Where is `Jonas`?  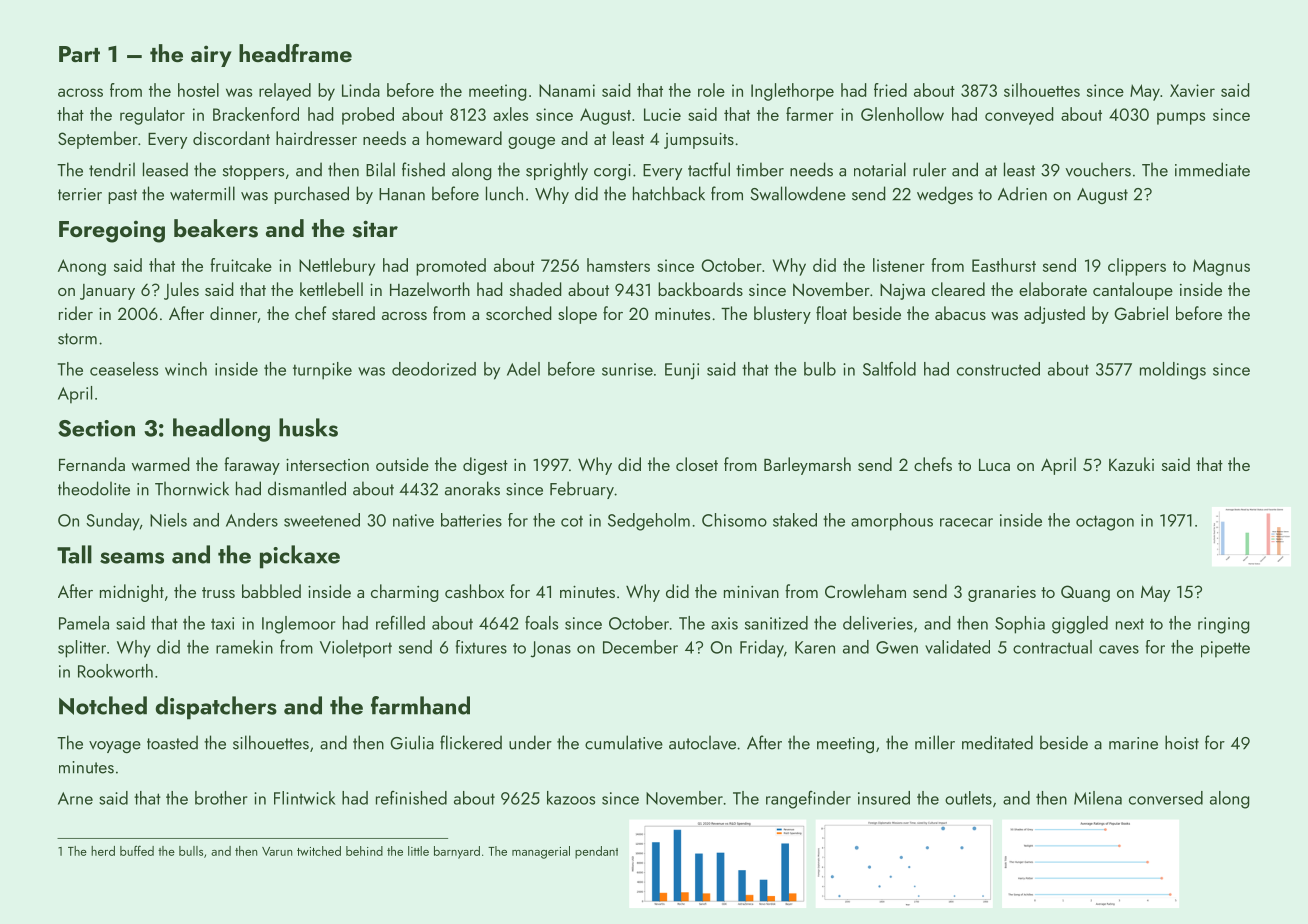 Jonas is located at coordinates (551, 649).
